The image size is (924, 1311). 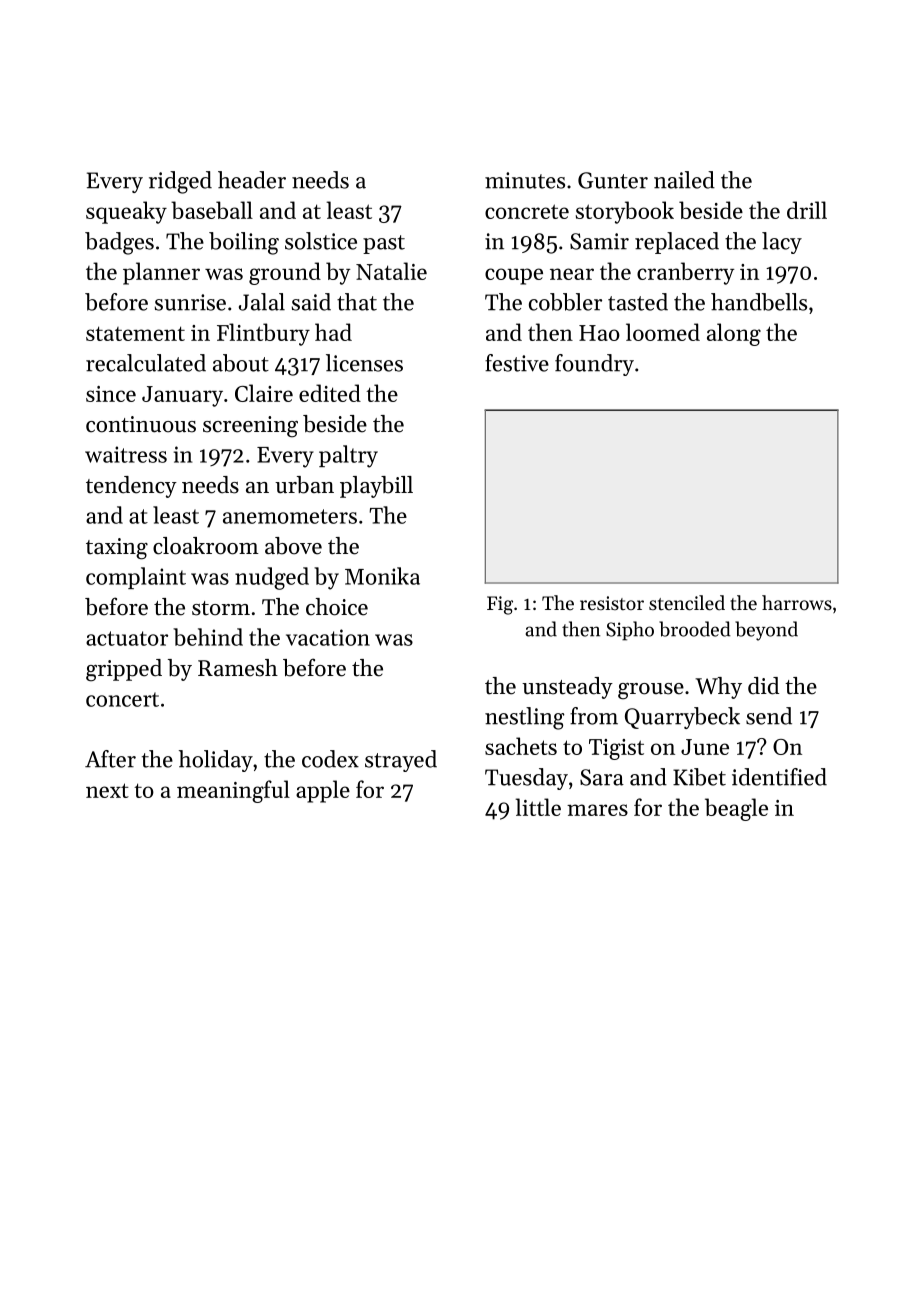 I want to click on send, so click(x=769, y=716).
